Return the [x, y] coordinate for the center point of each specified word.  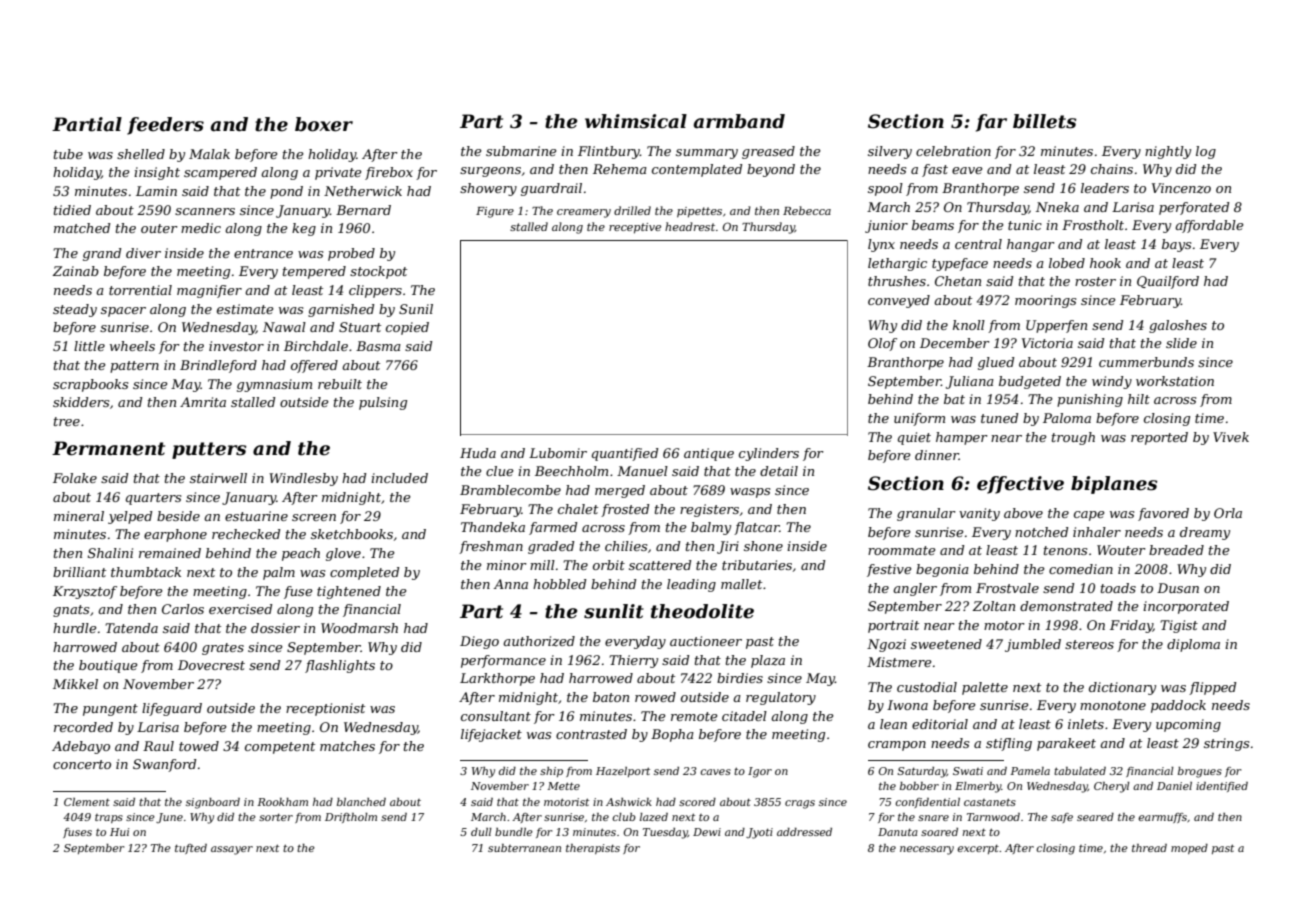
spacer [123, 312]
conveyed [899, 301]
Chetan [958, 281]
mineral [79, 516]
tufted [191, 849]
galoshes [1178, 326]
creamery [584, 213]
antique [709, 454]
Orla [1228, 513]
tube [68, 154]
